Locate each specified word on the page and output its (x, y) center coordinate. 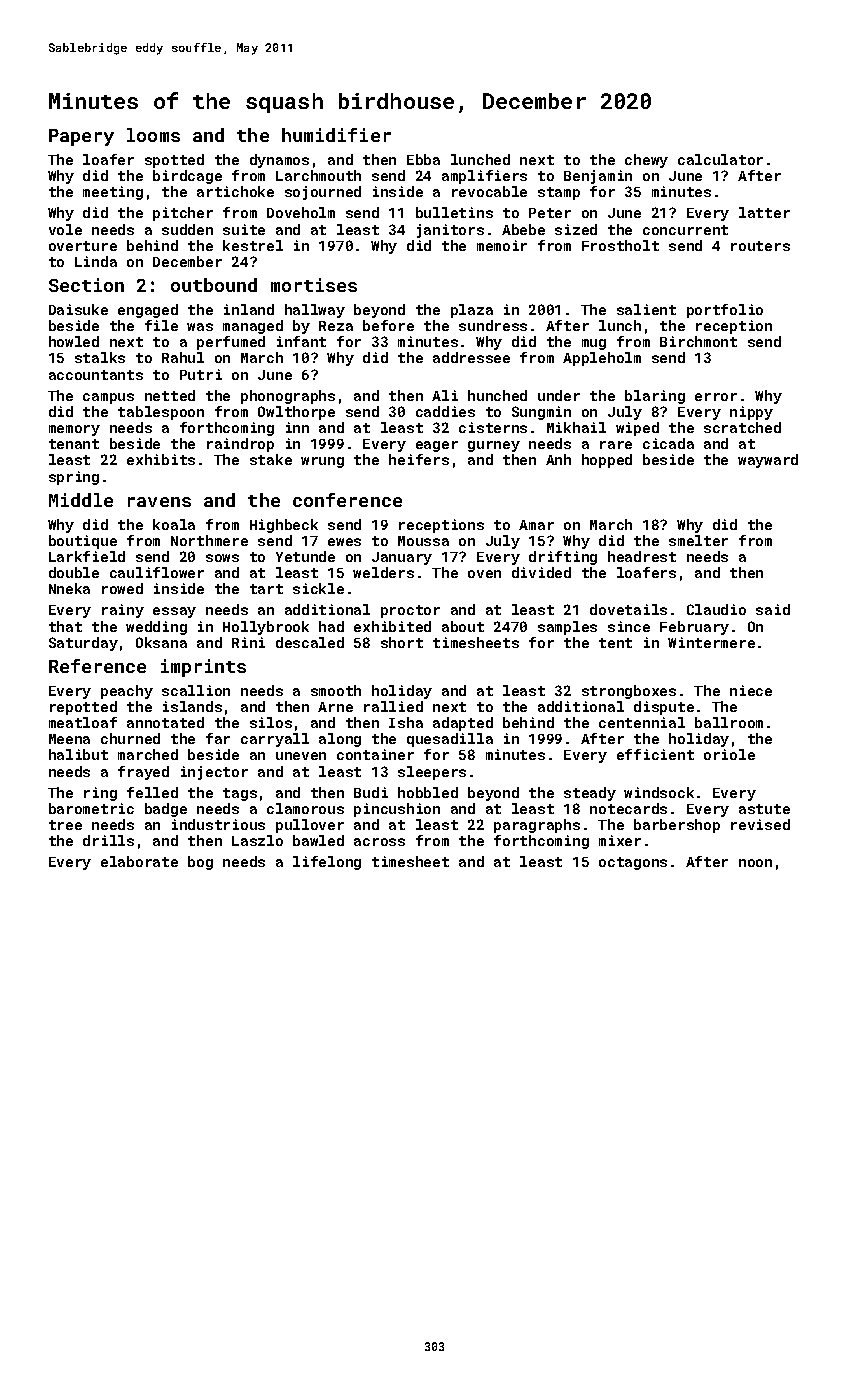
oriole (729, 754)
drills (108, 840)
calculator (720, 159)
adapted (463, 724)
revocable (489, 191)
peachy (127, 692)
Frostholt (620, 245)
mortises (314, 285)
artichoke (235, 191)
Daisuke (78, 309)
